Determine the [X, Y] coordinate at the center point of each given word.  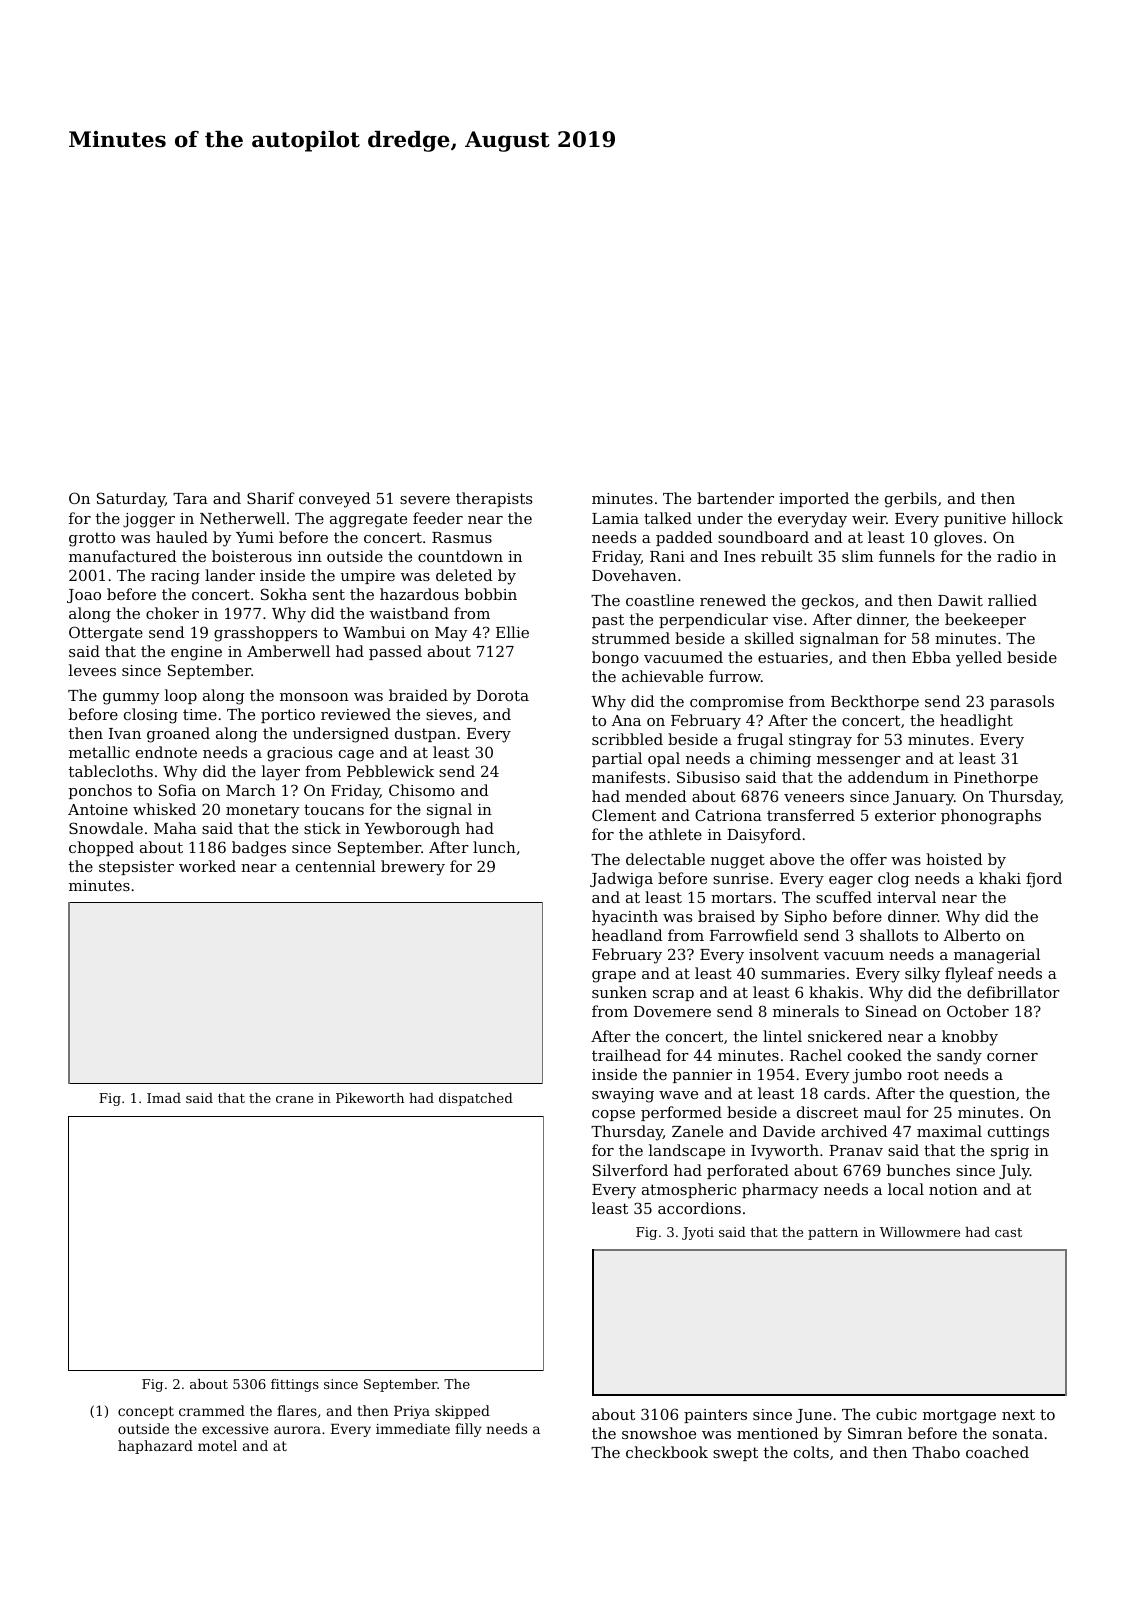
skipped [462, 1412]
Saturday [131, 500]
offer [868, 859]
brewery [413, 868]
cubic [896, 1414]
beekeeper [985, 620]
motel [217, 1445]
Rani [667, 556]
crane [294, 1099]
